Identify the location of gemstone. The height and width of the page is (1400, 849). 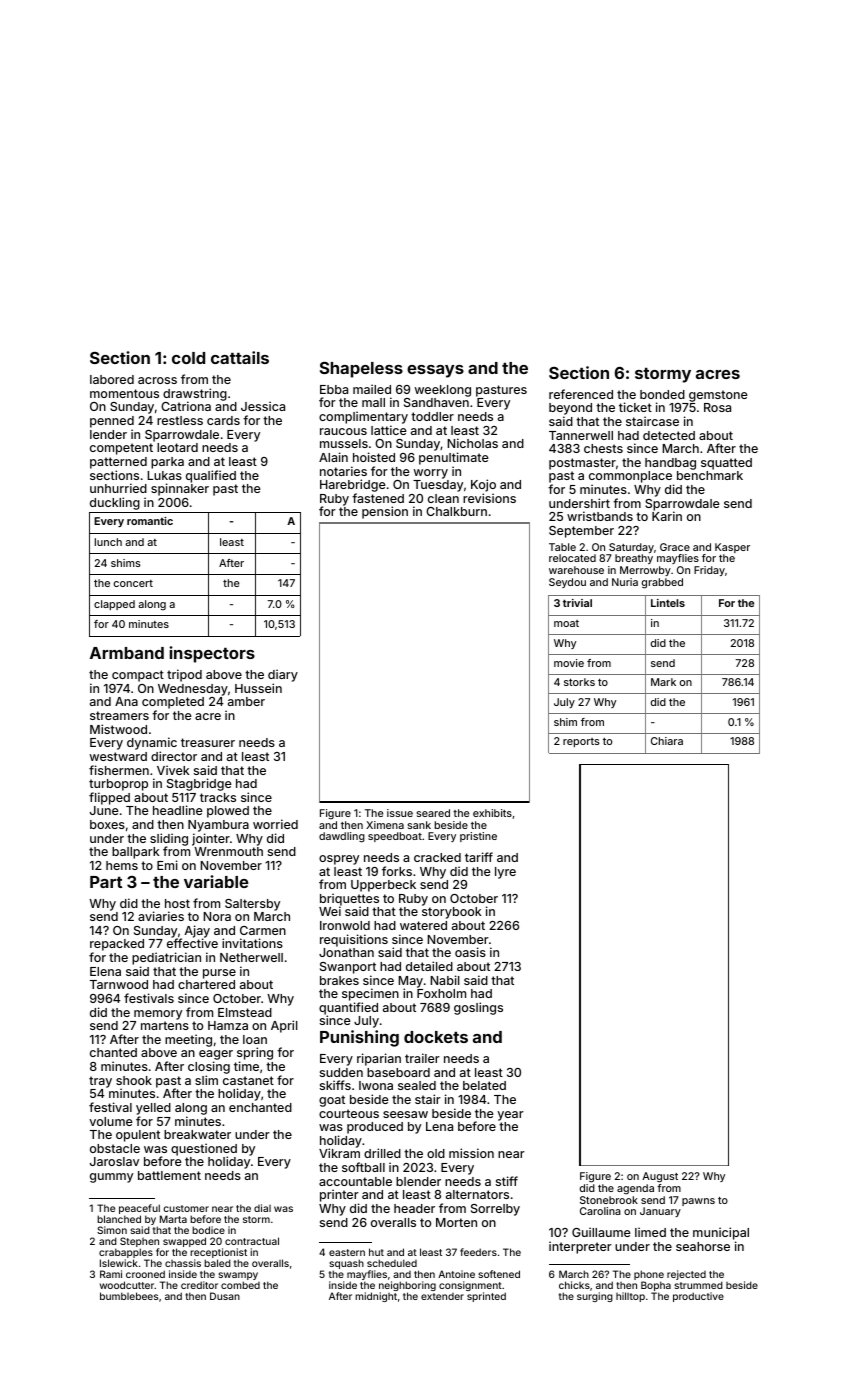
(718, 396).
